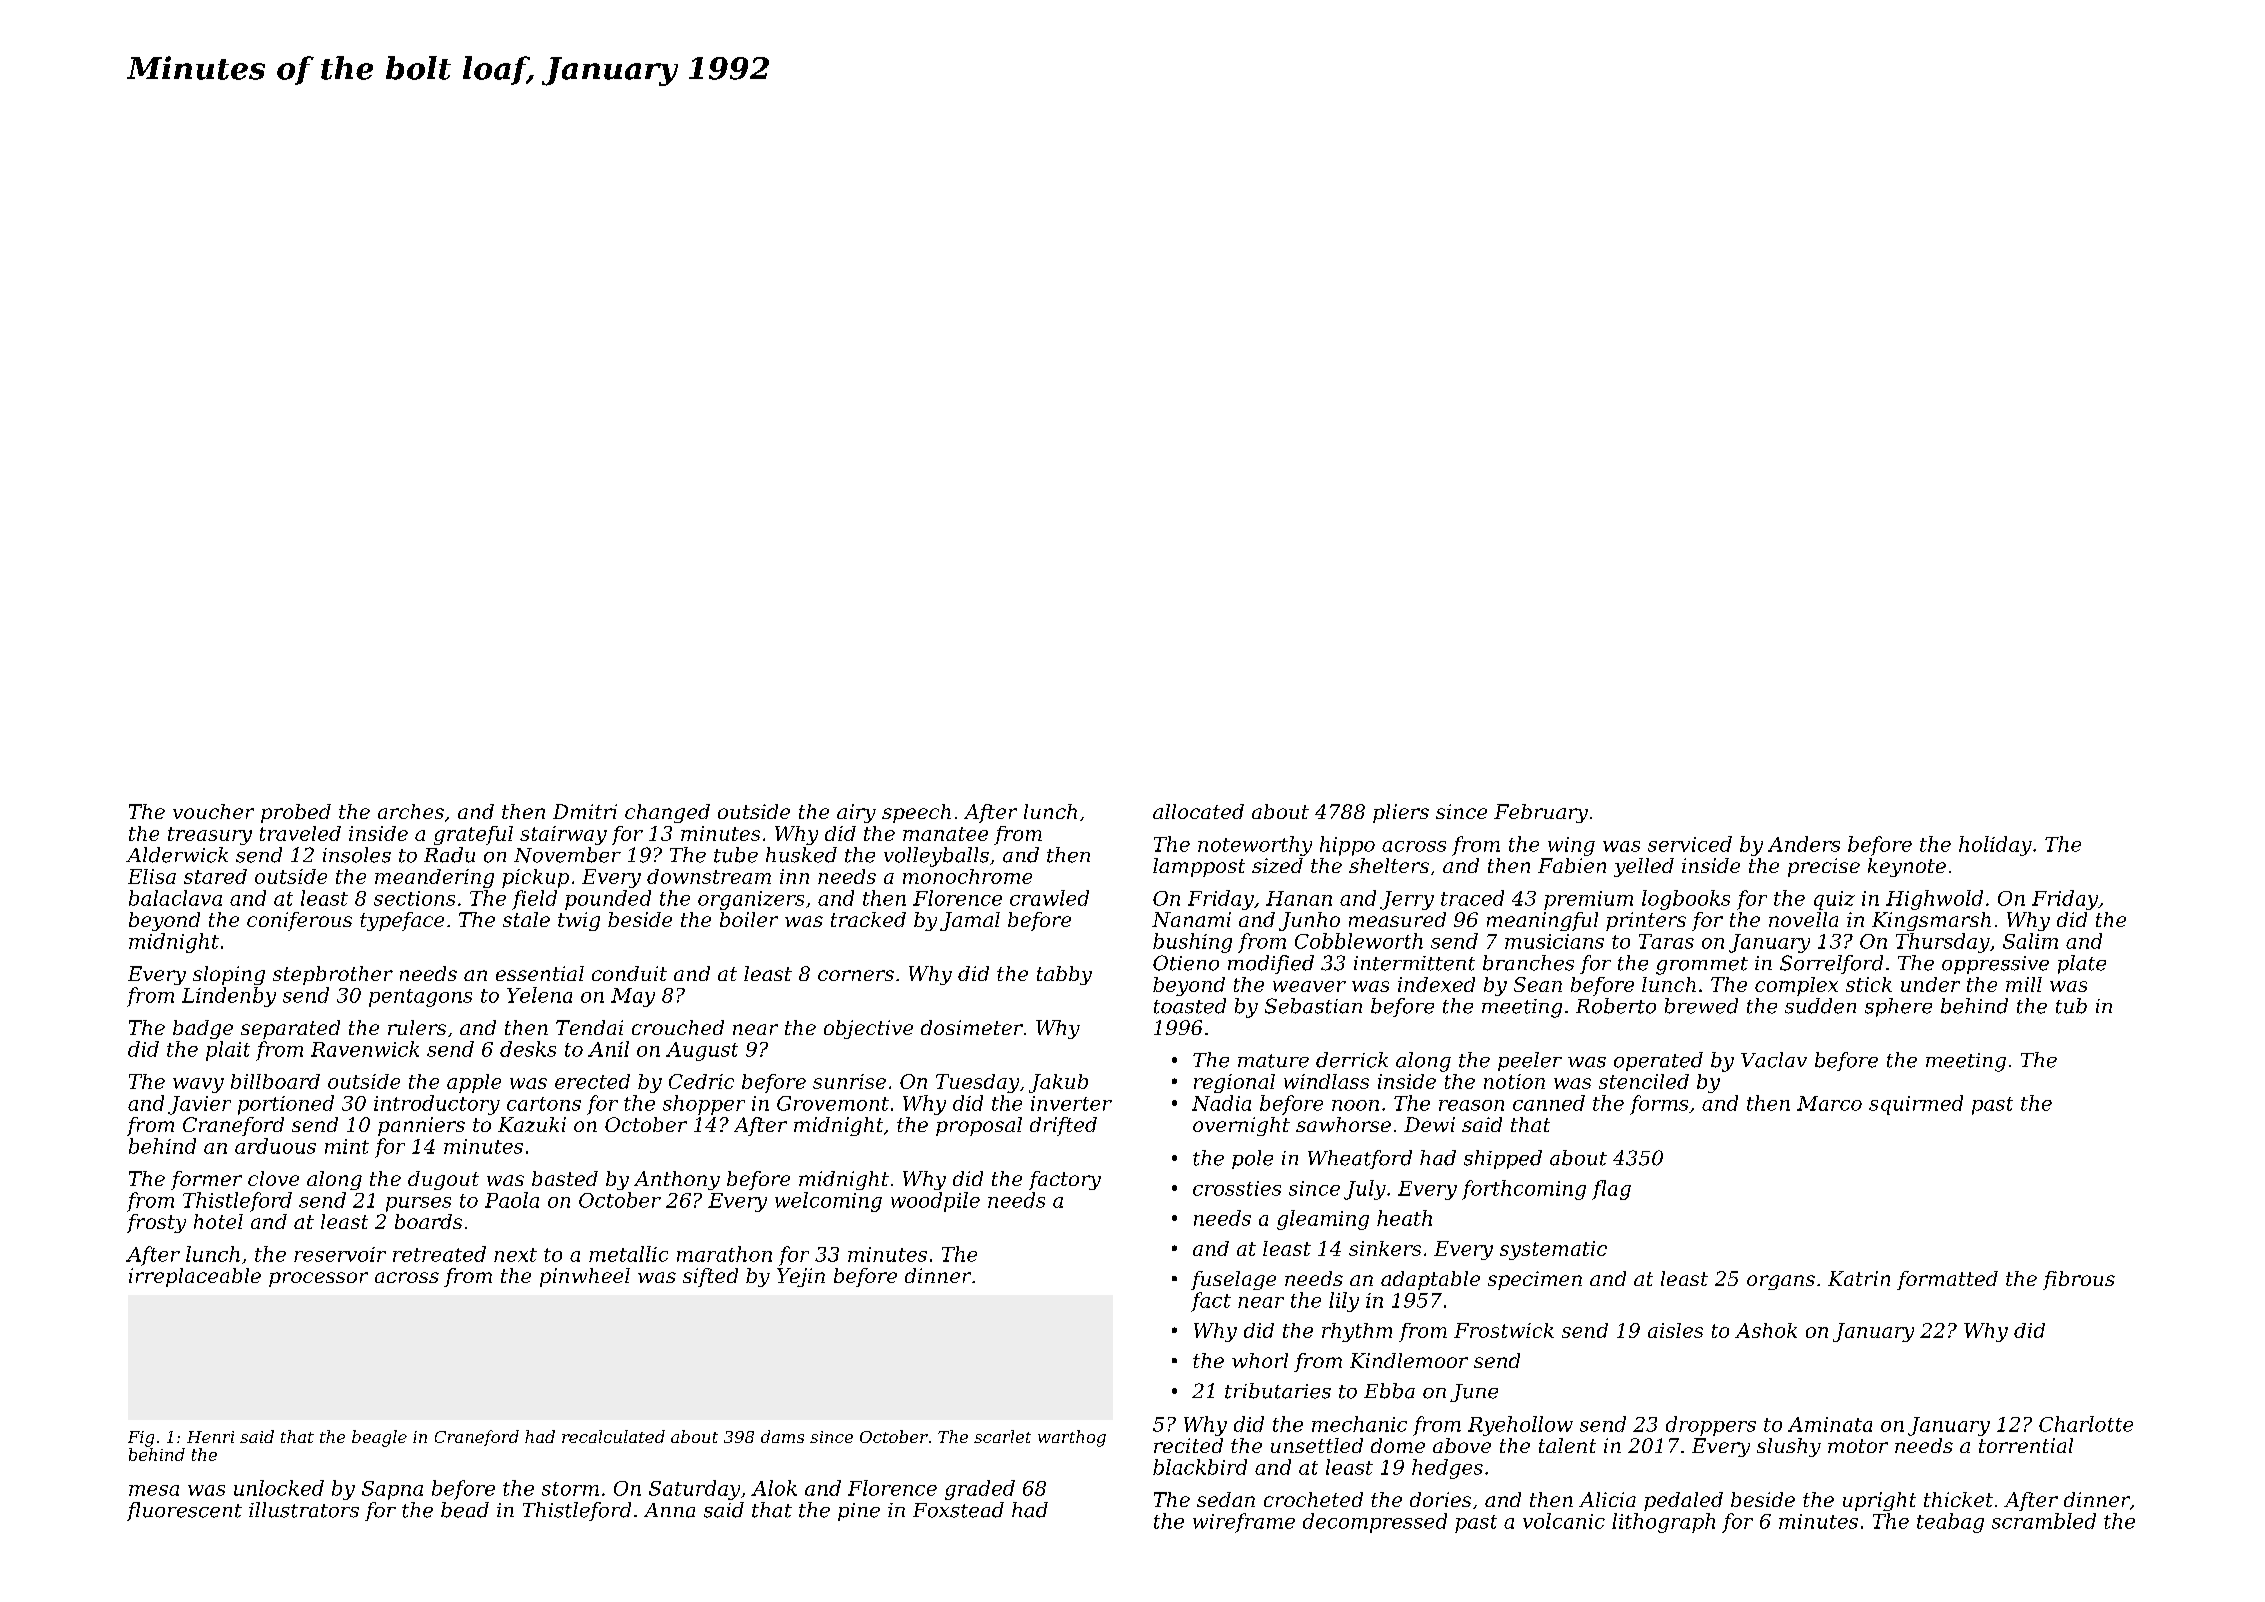 Image resolution: width=2265 pixels, height=1602 pixels. I want to click on bead, so click(465, 1510).
